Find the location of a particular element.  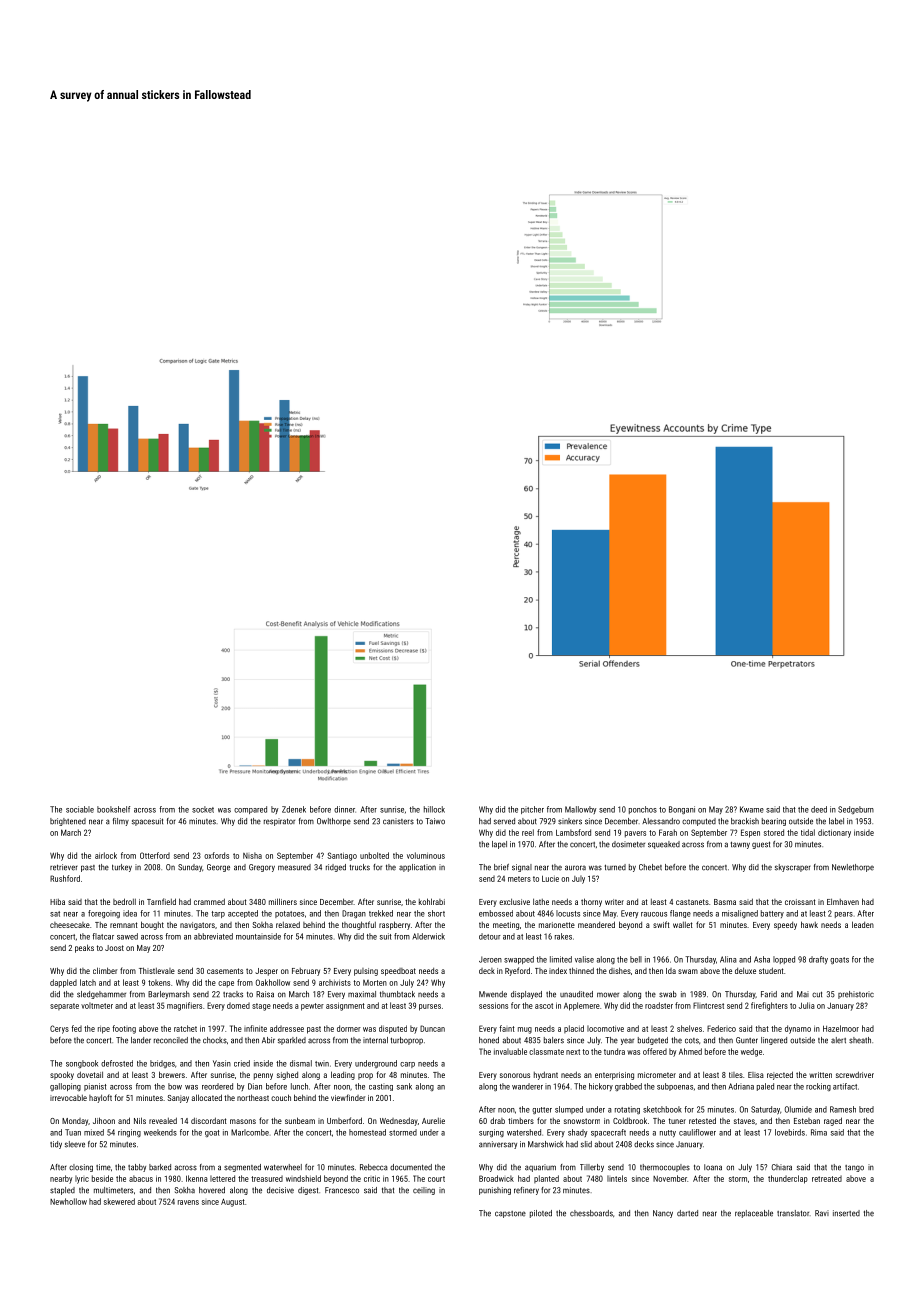

canisters is located at coordinates (398, 821).
